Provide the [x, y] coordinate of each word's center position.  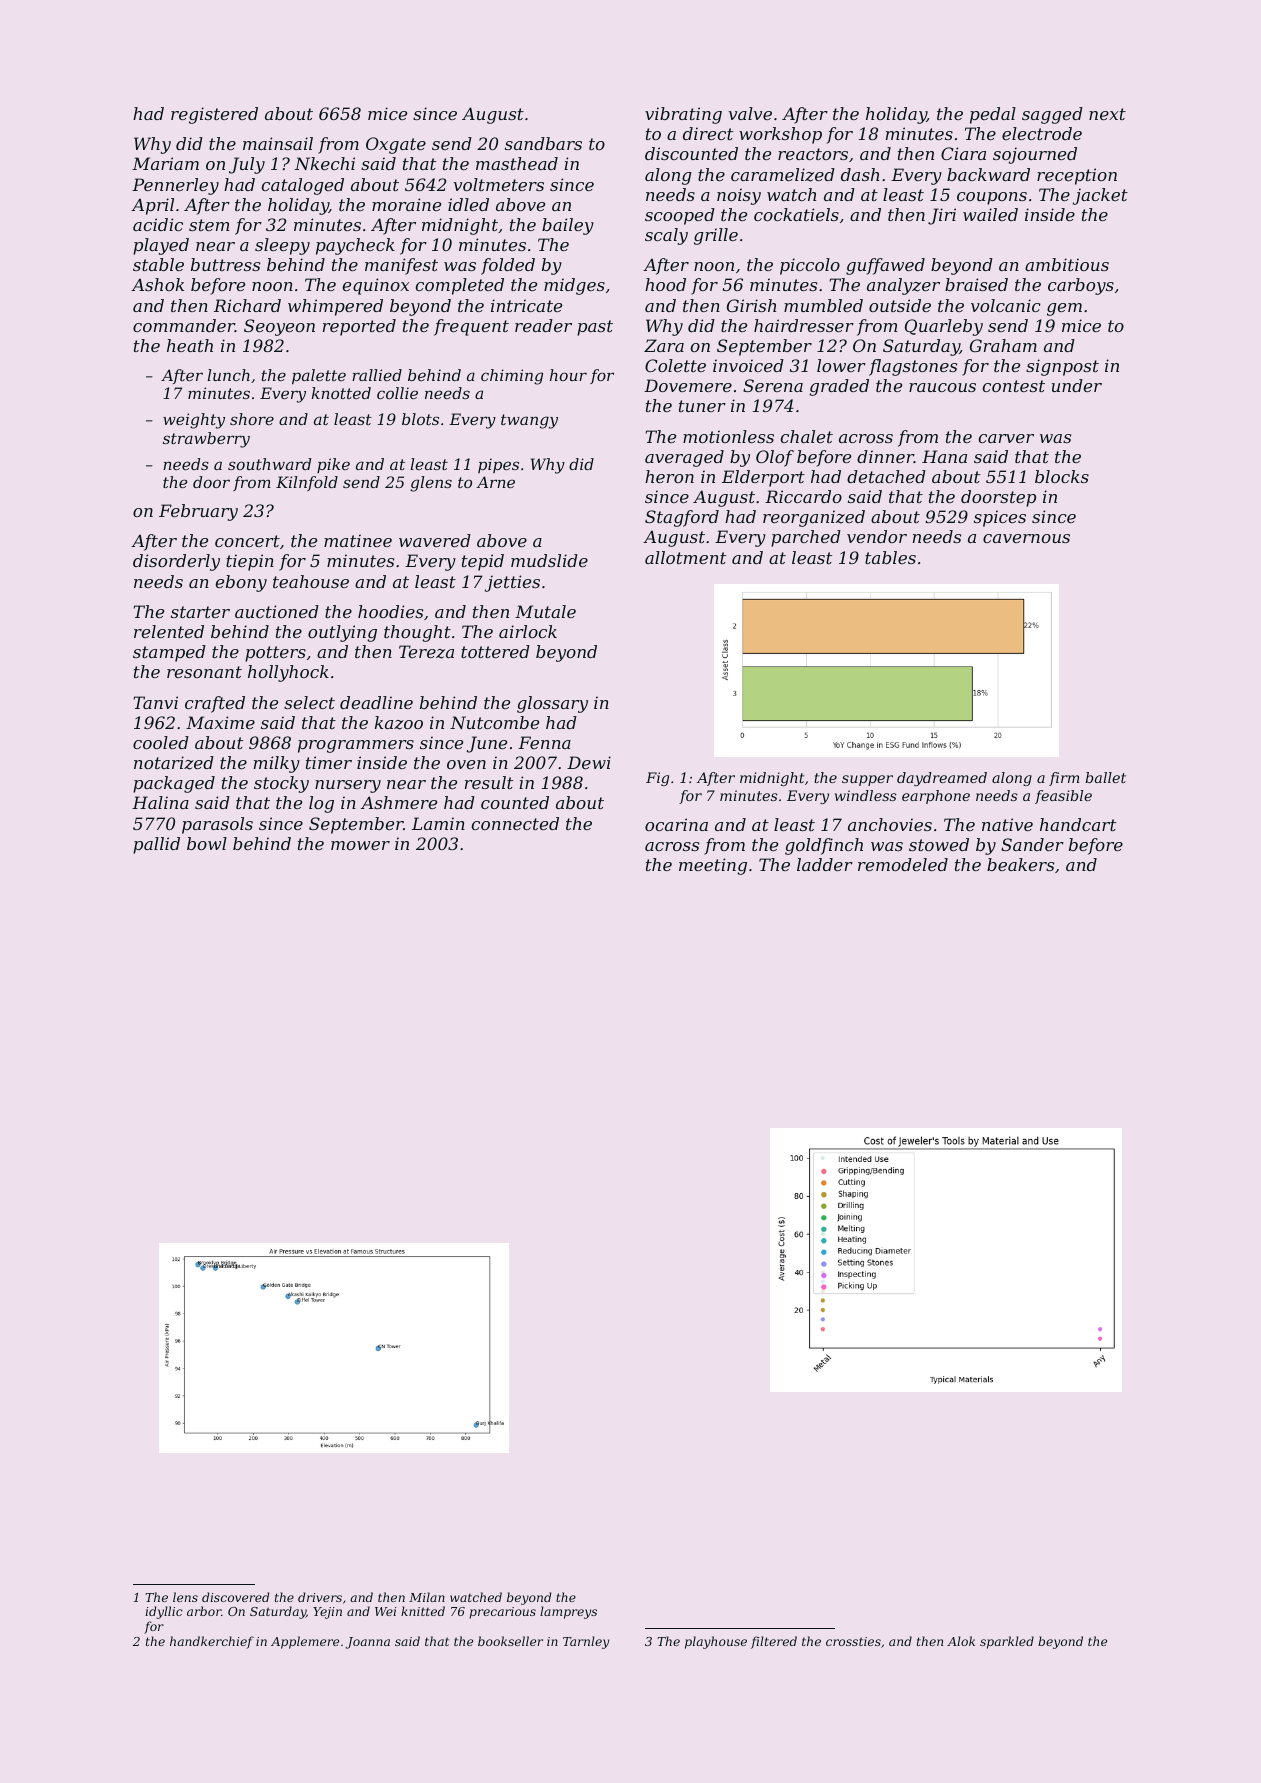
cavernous [1026, 538]
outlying [342, 633]
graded [839, 387]
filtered [774, 1642]
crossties [853, 1641]
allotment [685, 557]
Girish [751, 305]
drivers [320, 1597]
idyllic [164, 1612]
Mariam [165, 163]
